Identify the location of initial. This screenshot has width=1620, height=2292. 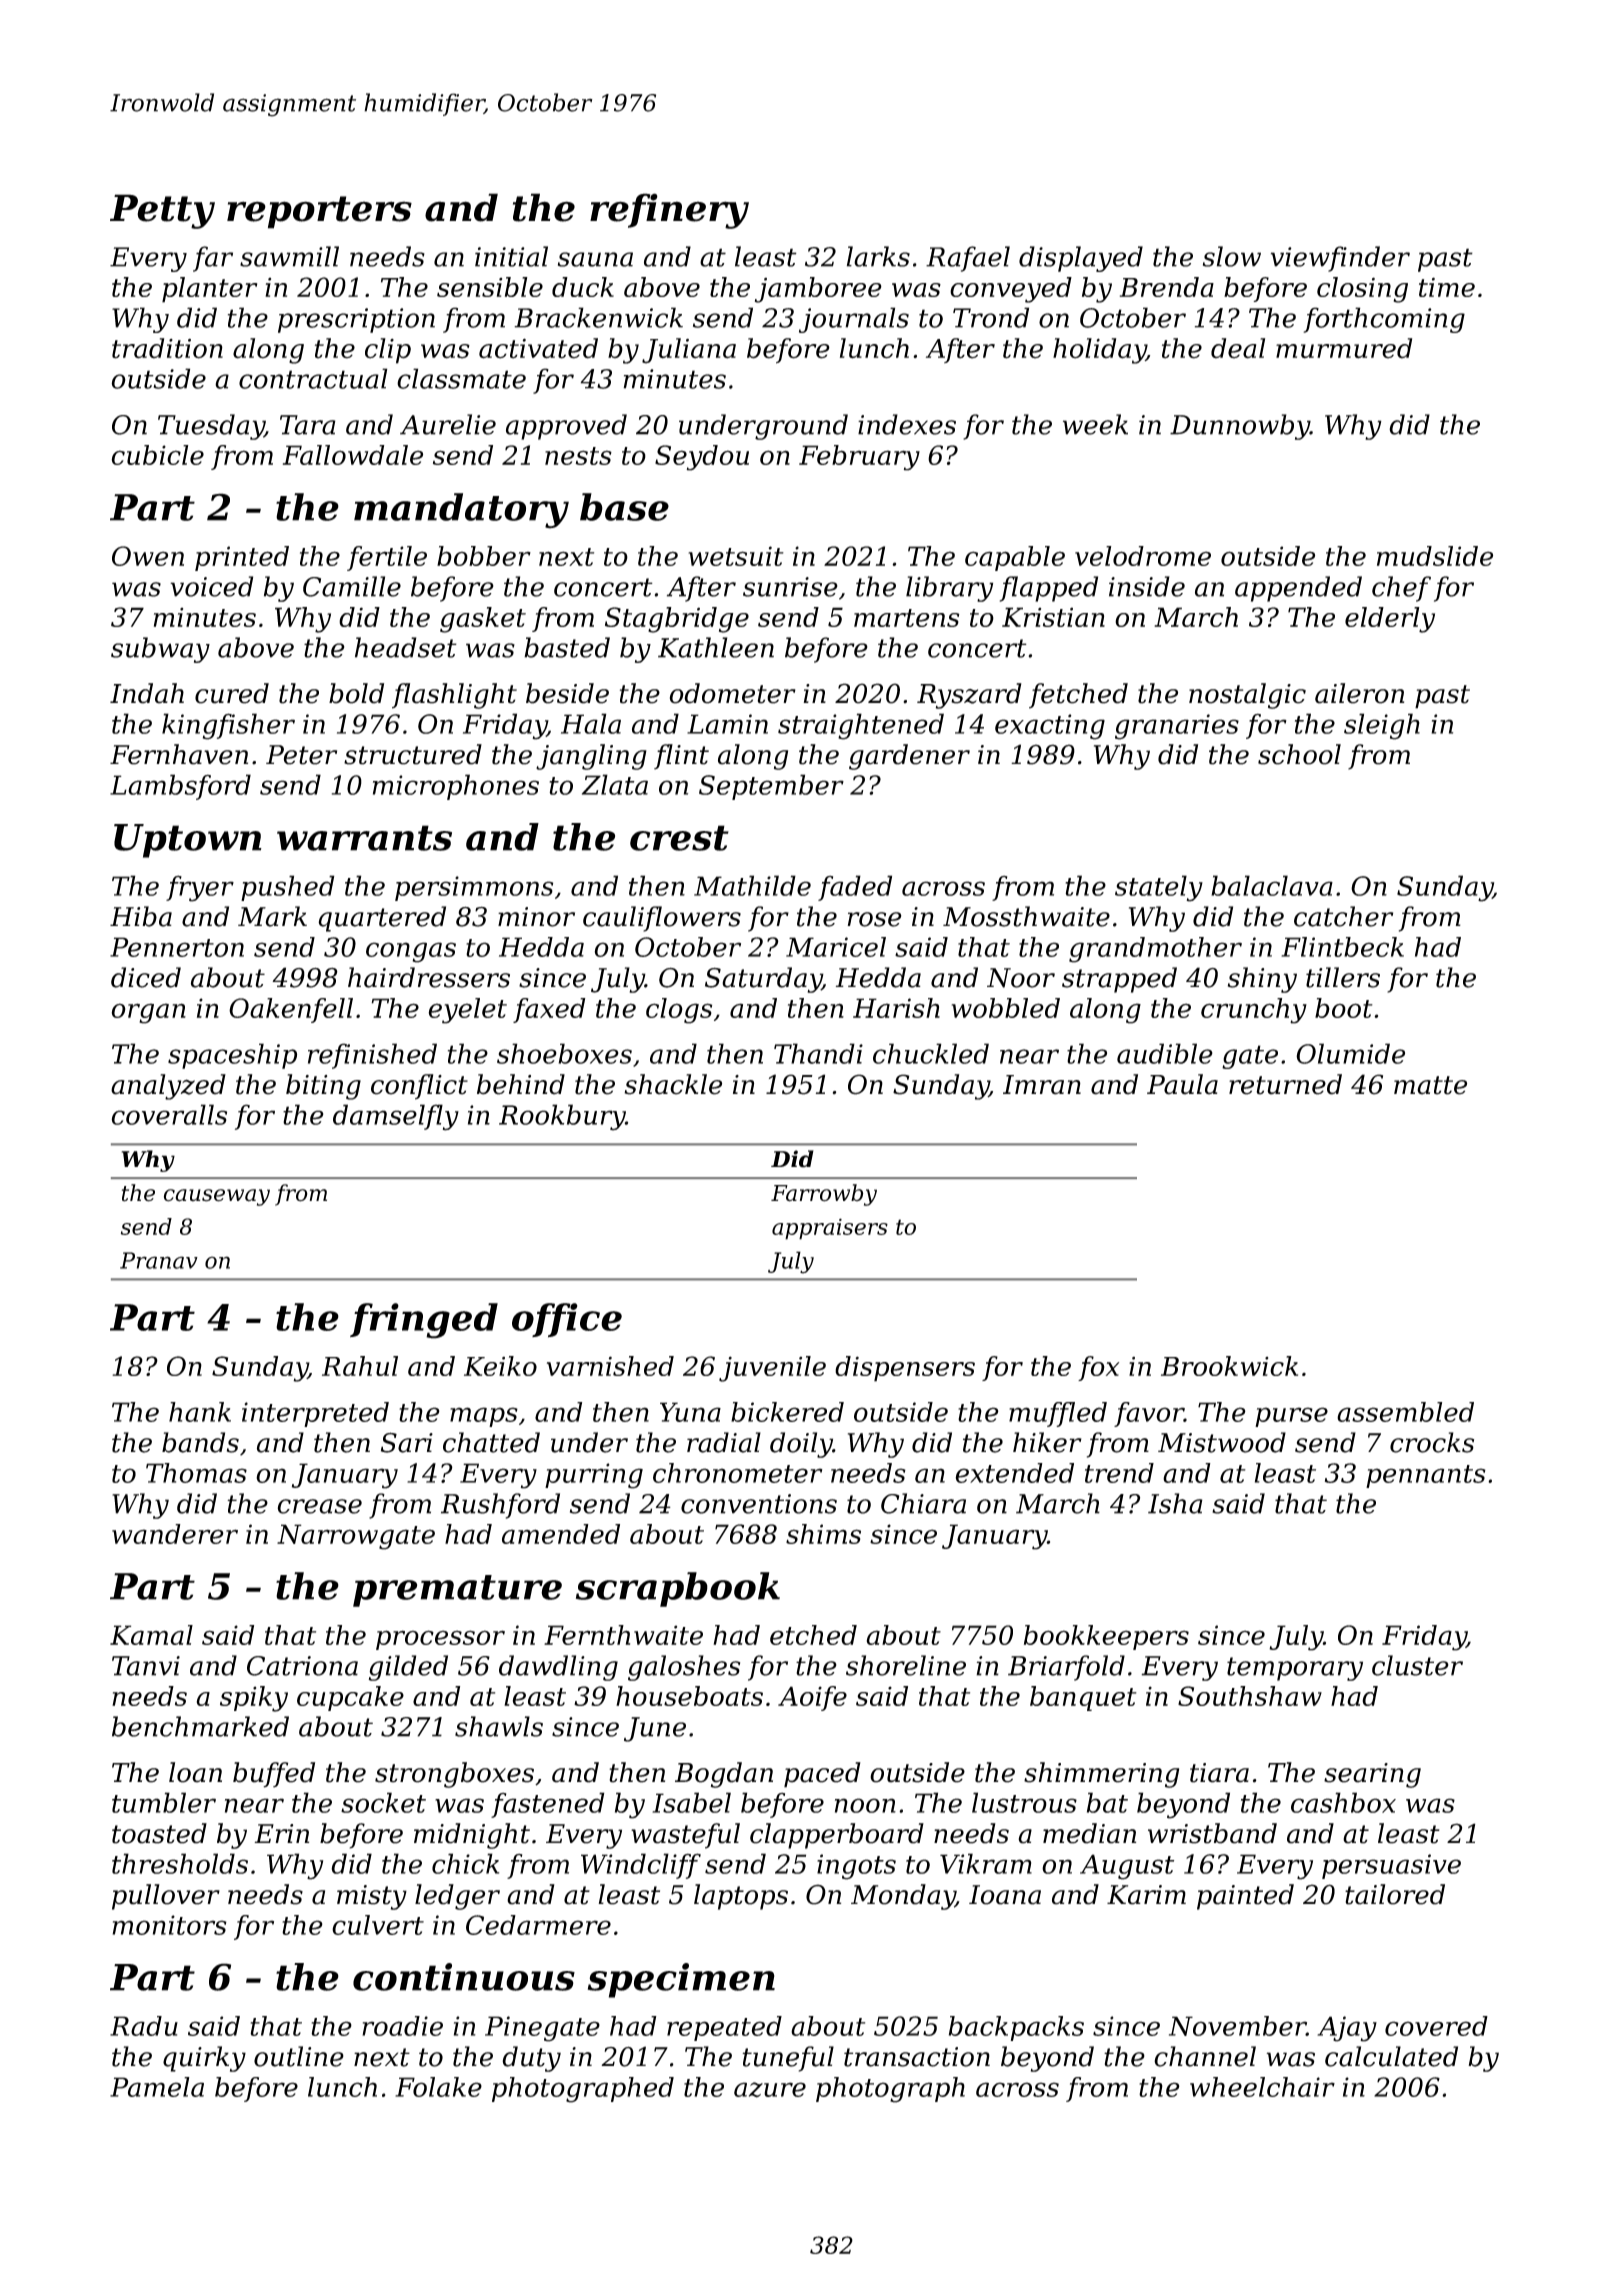
(511, 256).
